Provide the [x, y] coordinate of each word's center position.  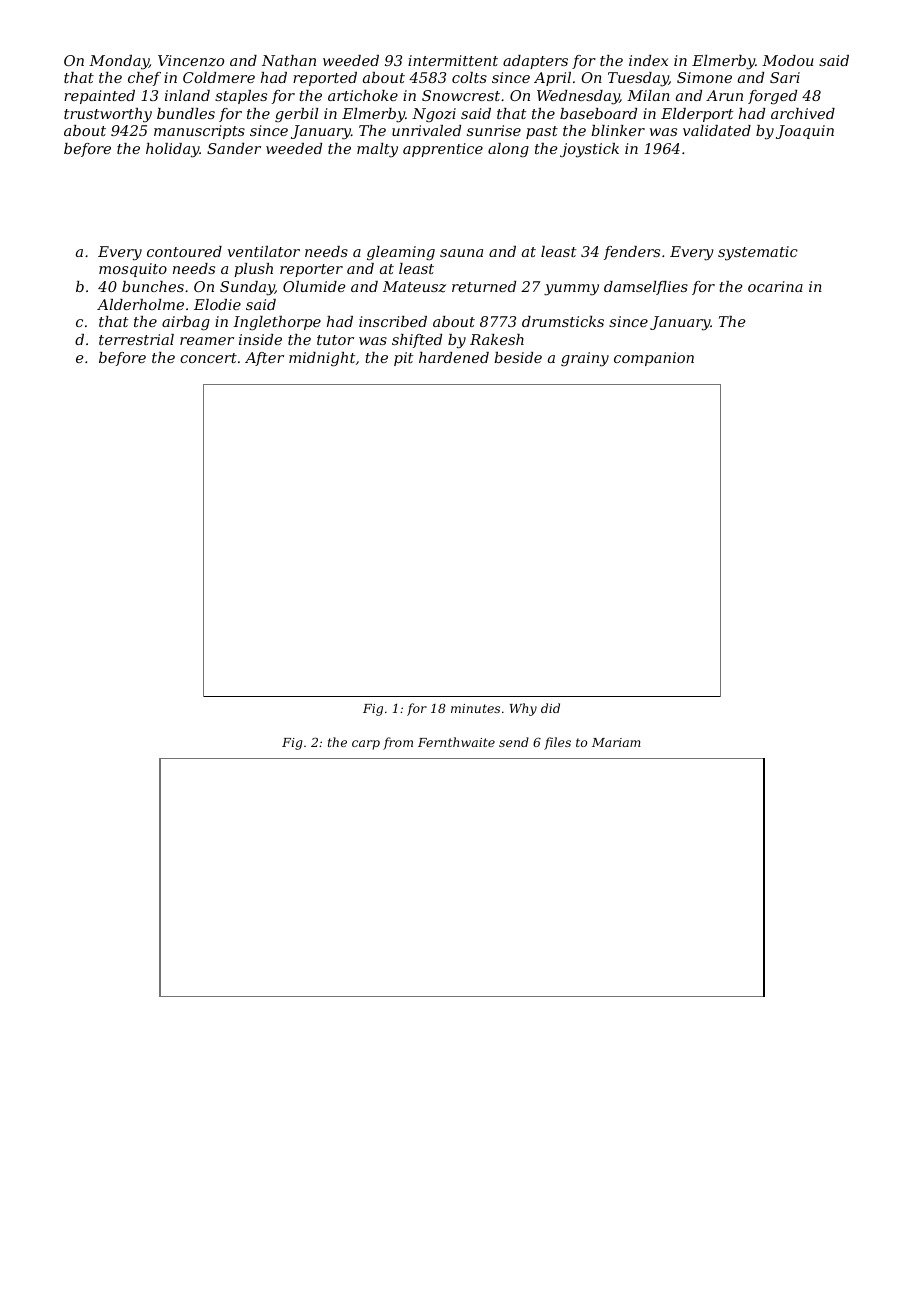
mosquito [133, 270]
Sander [234, 148]
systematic [758, 253]
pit [403, 359]
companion [654, 359]
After [264, 359]
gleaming [401, 253]
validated [717, 130]
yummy [571, 290]
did [550, 708]
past [542, 132]
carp [366, 745]
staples [241, 97]
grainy [585, 359]
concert [208, 358]
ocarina [775, 286]
